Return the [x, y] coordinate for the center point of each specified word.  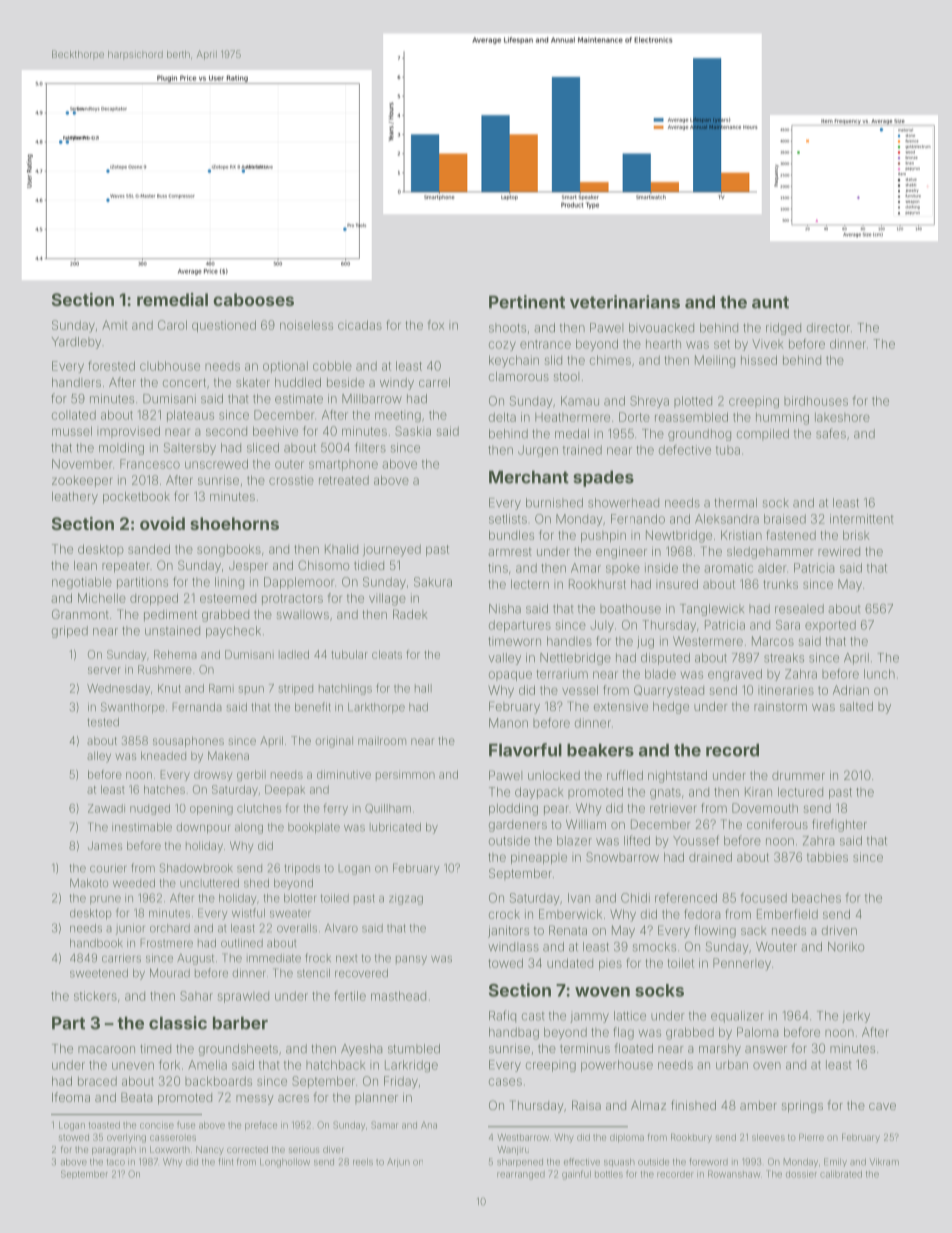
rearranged [521, 1175]
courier [108, 868]
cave [882, 1106]
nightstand [677, 777]
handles [569, 641]
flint [225, 1161]
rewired [839, 551]
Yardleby [76, 343]
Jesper [248, 567]
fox [436, 325]
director [828, 328]
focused [763, 898]
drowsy [213, 775]
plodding [513, 809]
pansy [411, 960]
